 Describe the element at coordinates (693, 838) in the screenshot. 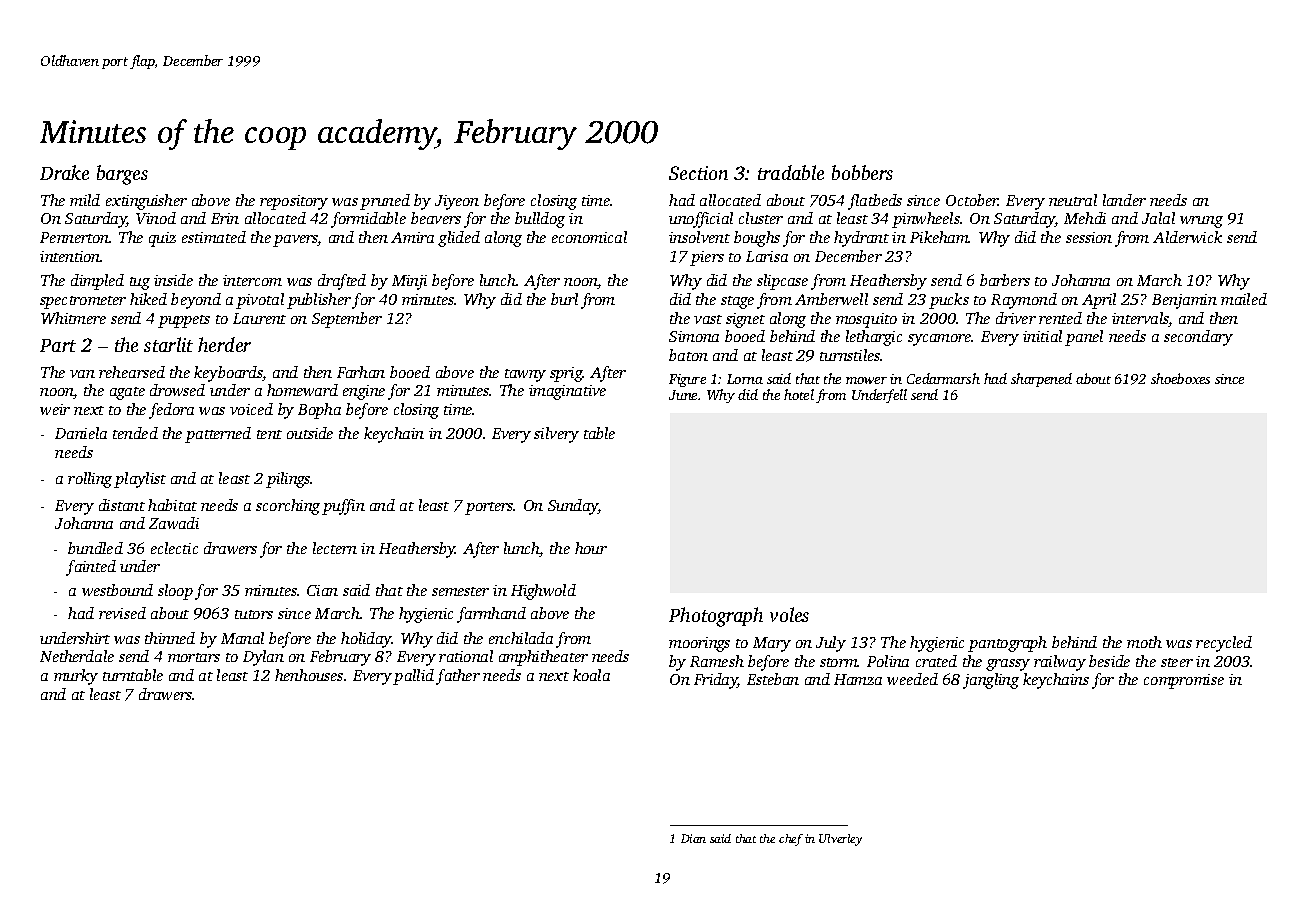

I see `Dian` at that location.
